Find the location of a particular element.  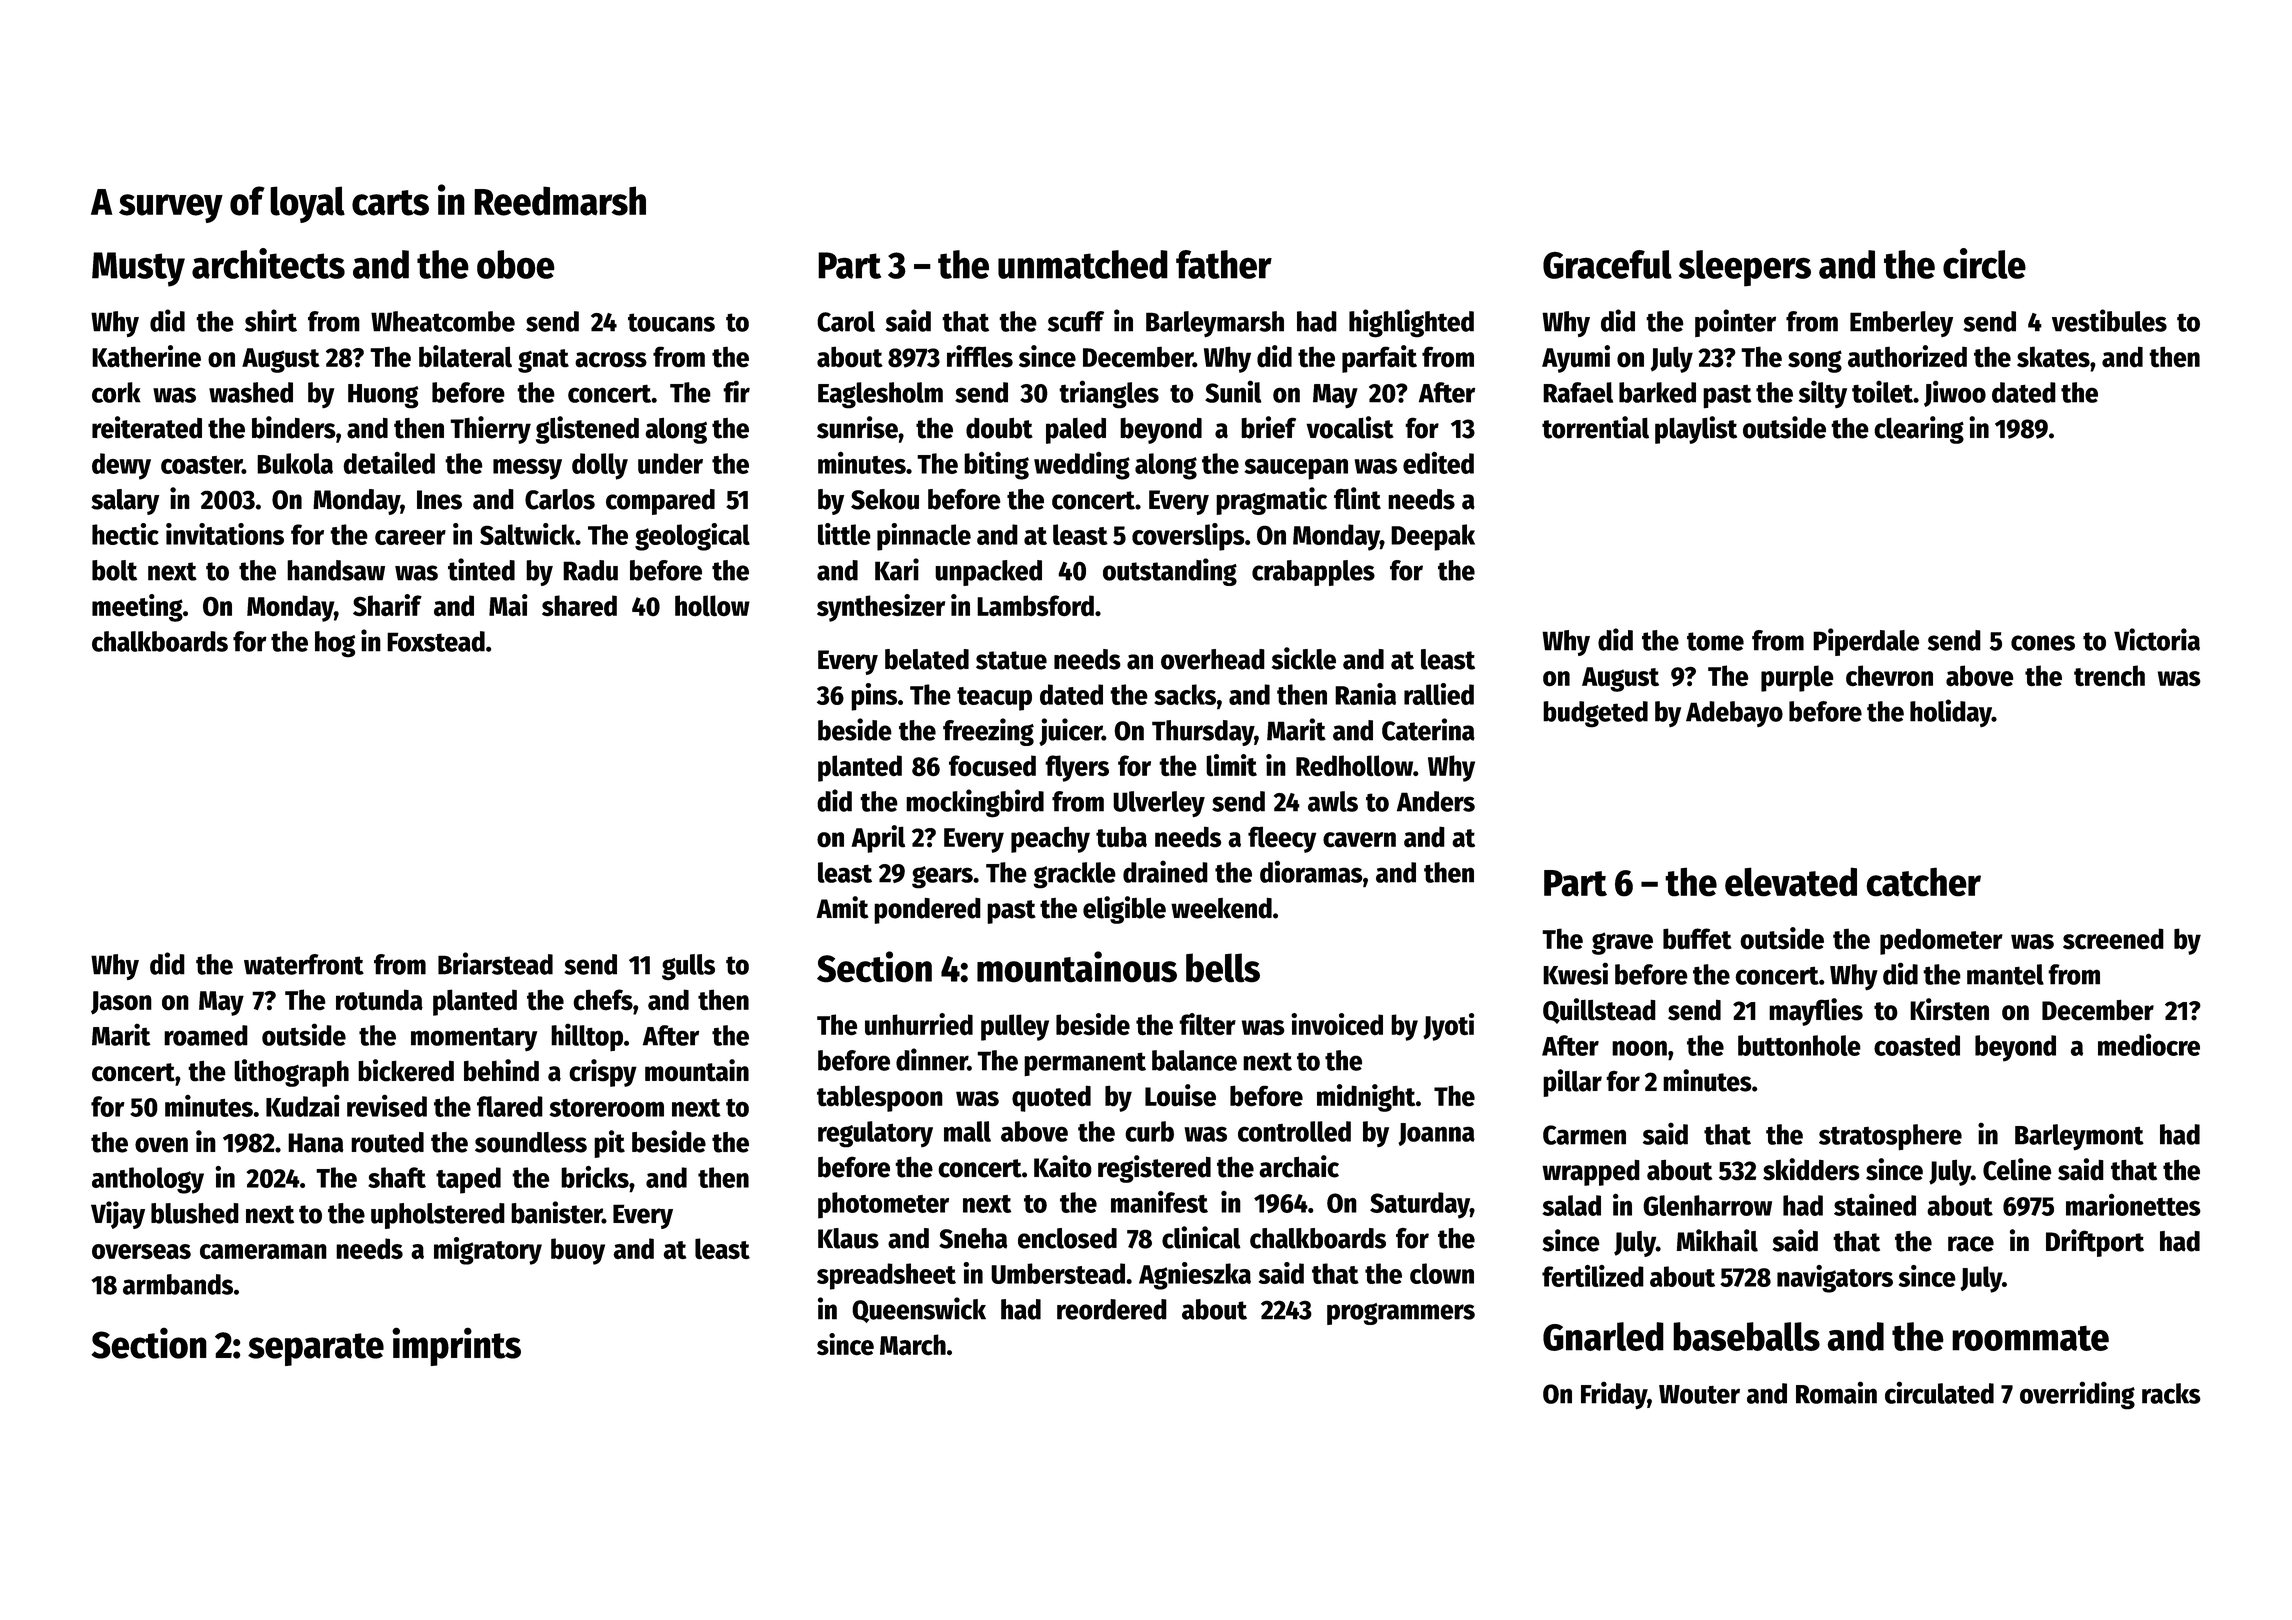

oboe is located at coordinates (516, 264).
